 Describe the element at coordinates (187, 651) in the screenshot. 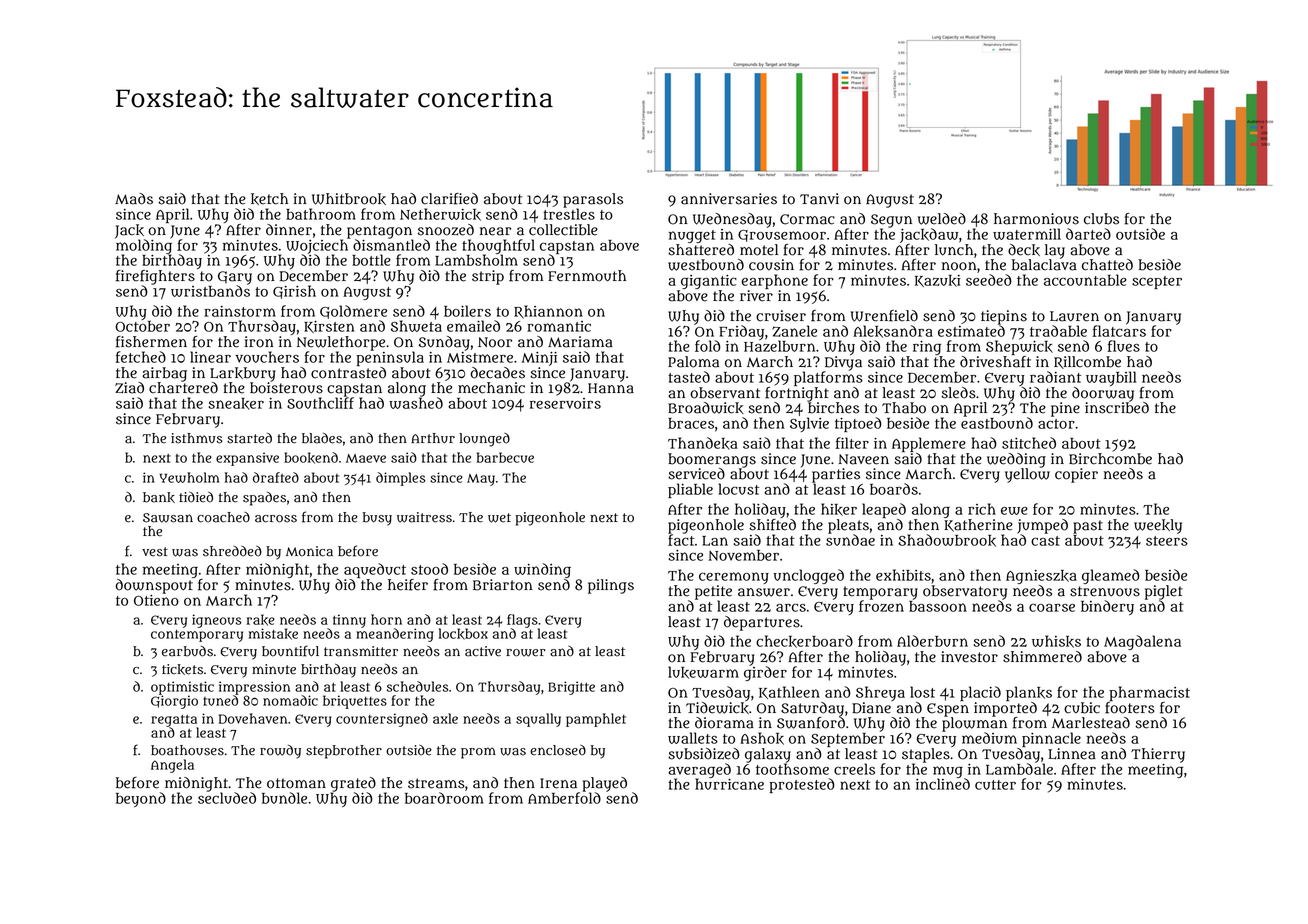

I see `earbuds` at that location.
